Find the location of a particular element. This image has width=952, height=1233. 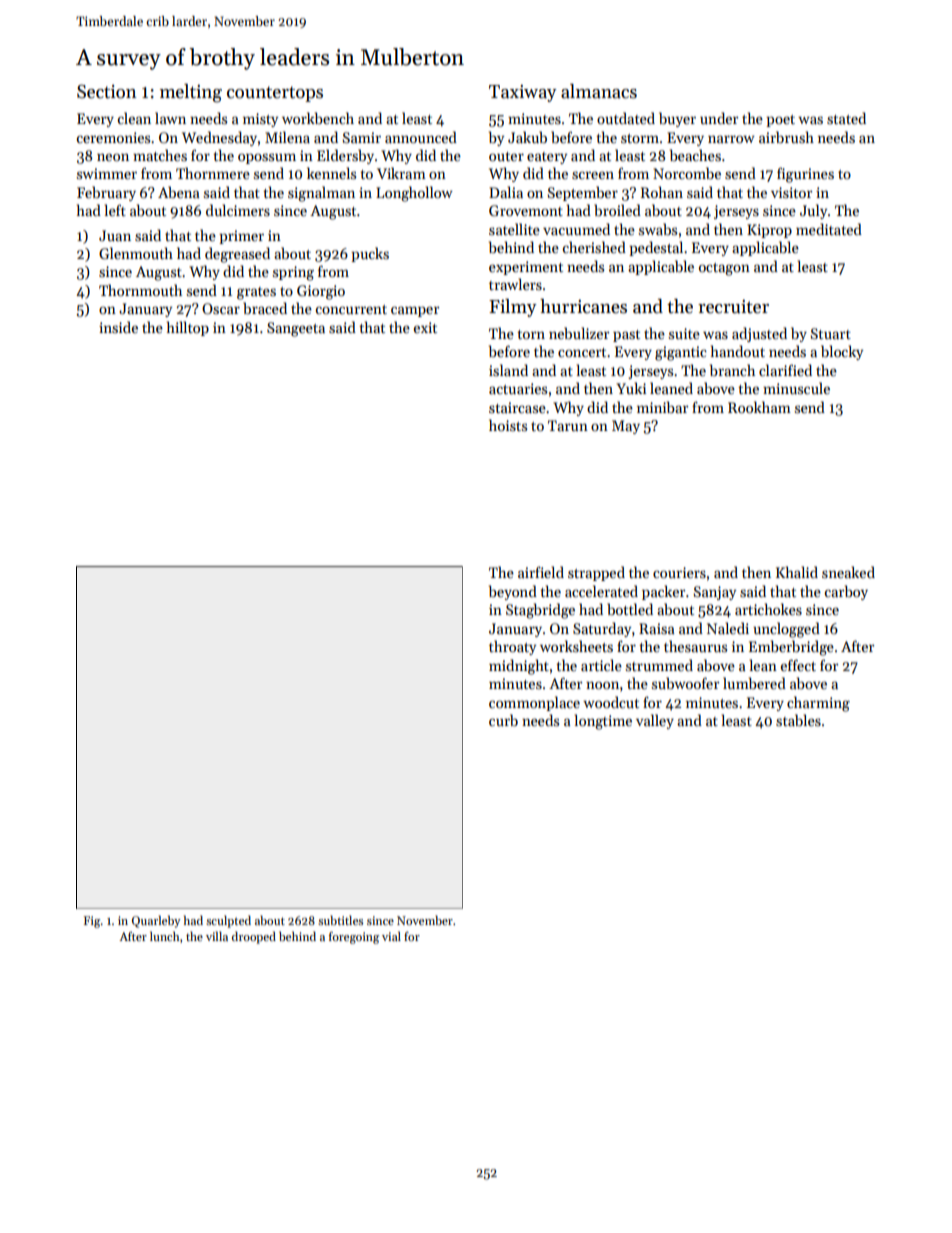

Section is located at coordinates (107, 91).
